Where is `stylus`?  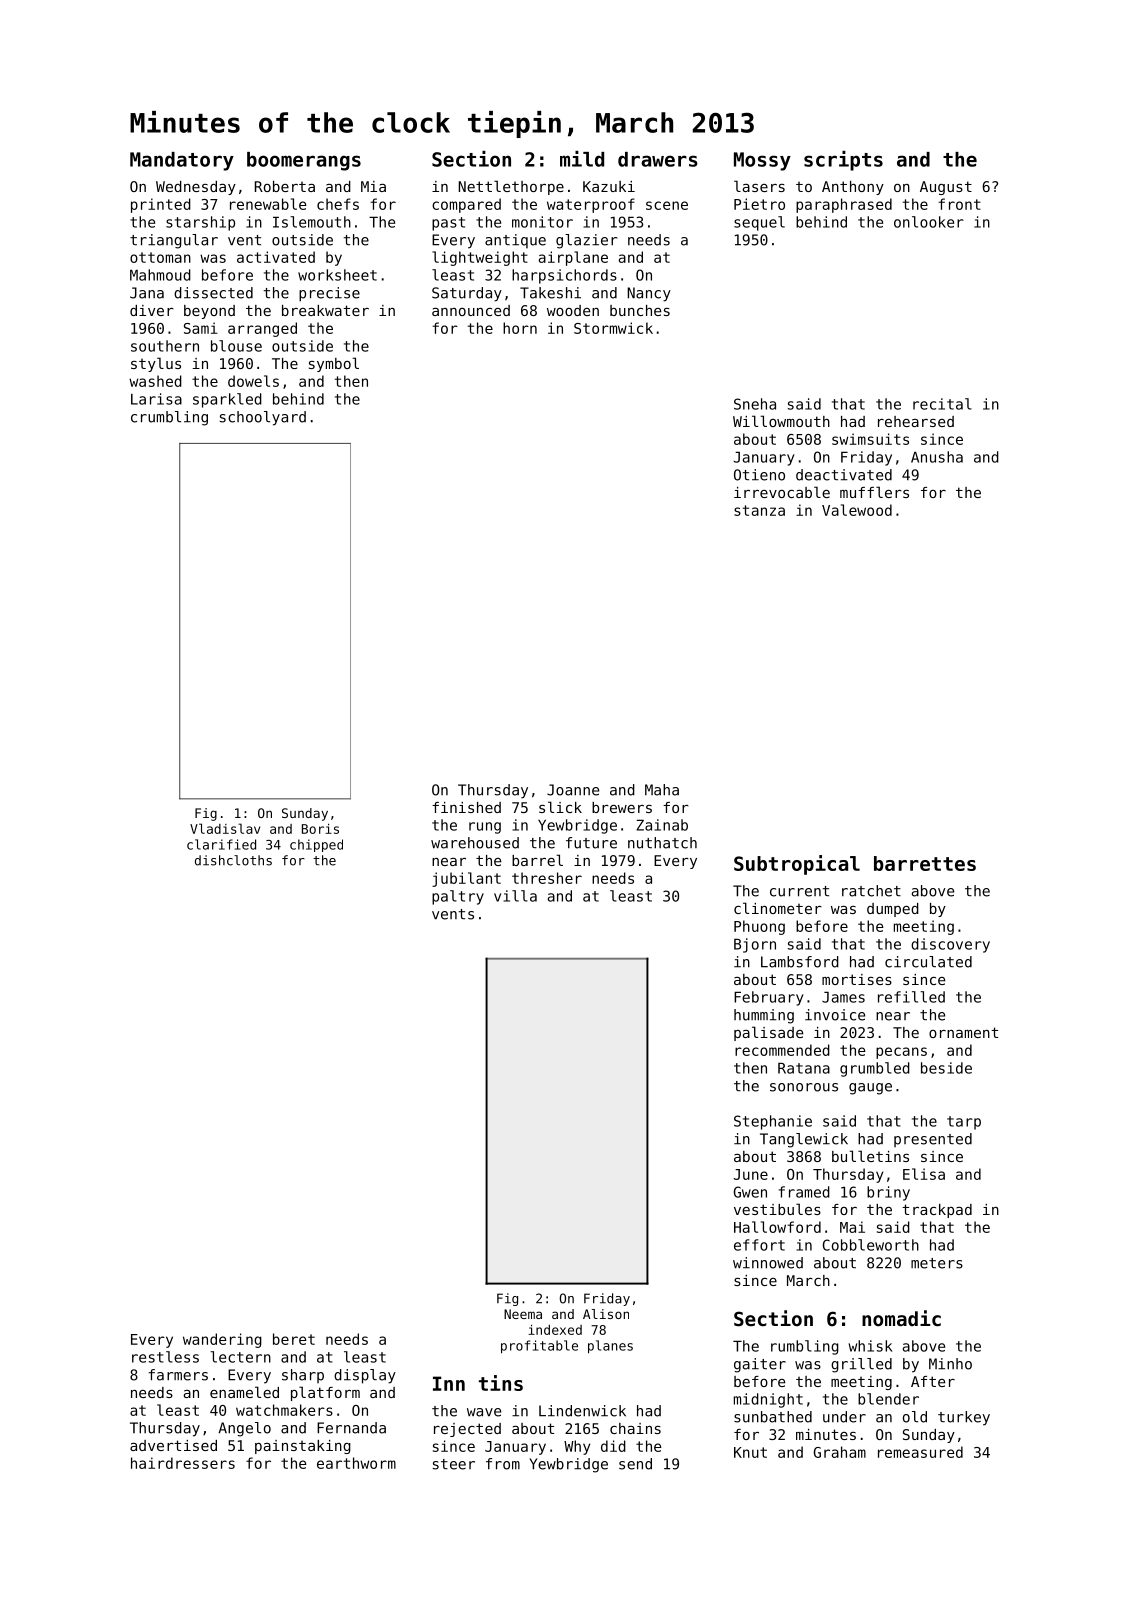
stylus is located at coordinates (156, 364).
